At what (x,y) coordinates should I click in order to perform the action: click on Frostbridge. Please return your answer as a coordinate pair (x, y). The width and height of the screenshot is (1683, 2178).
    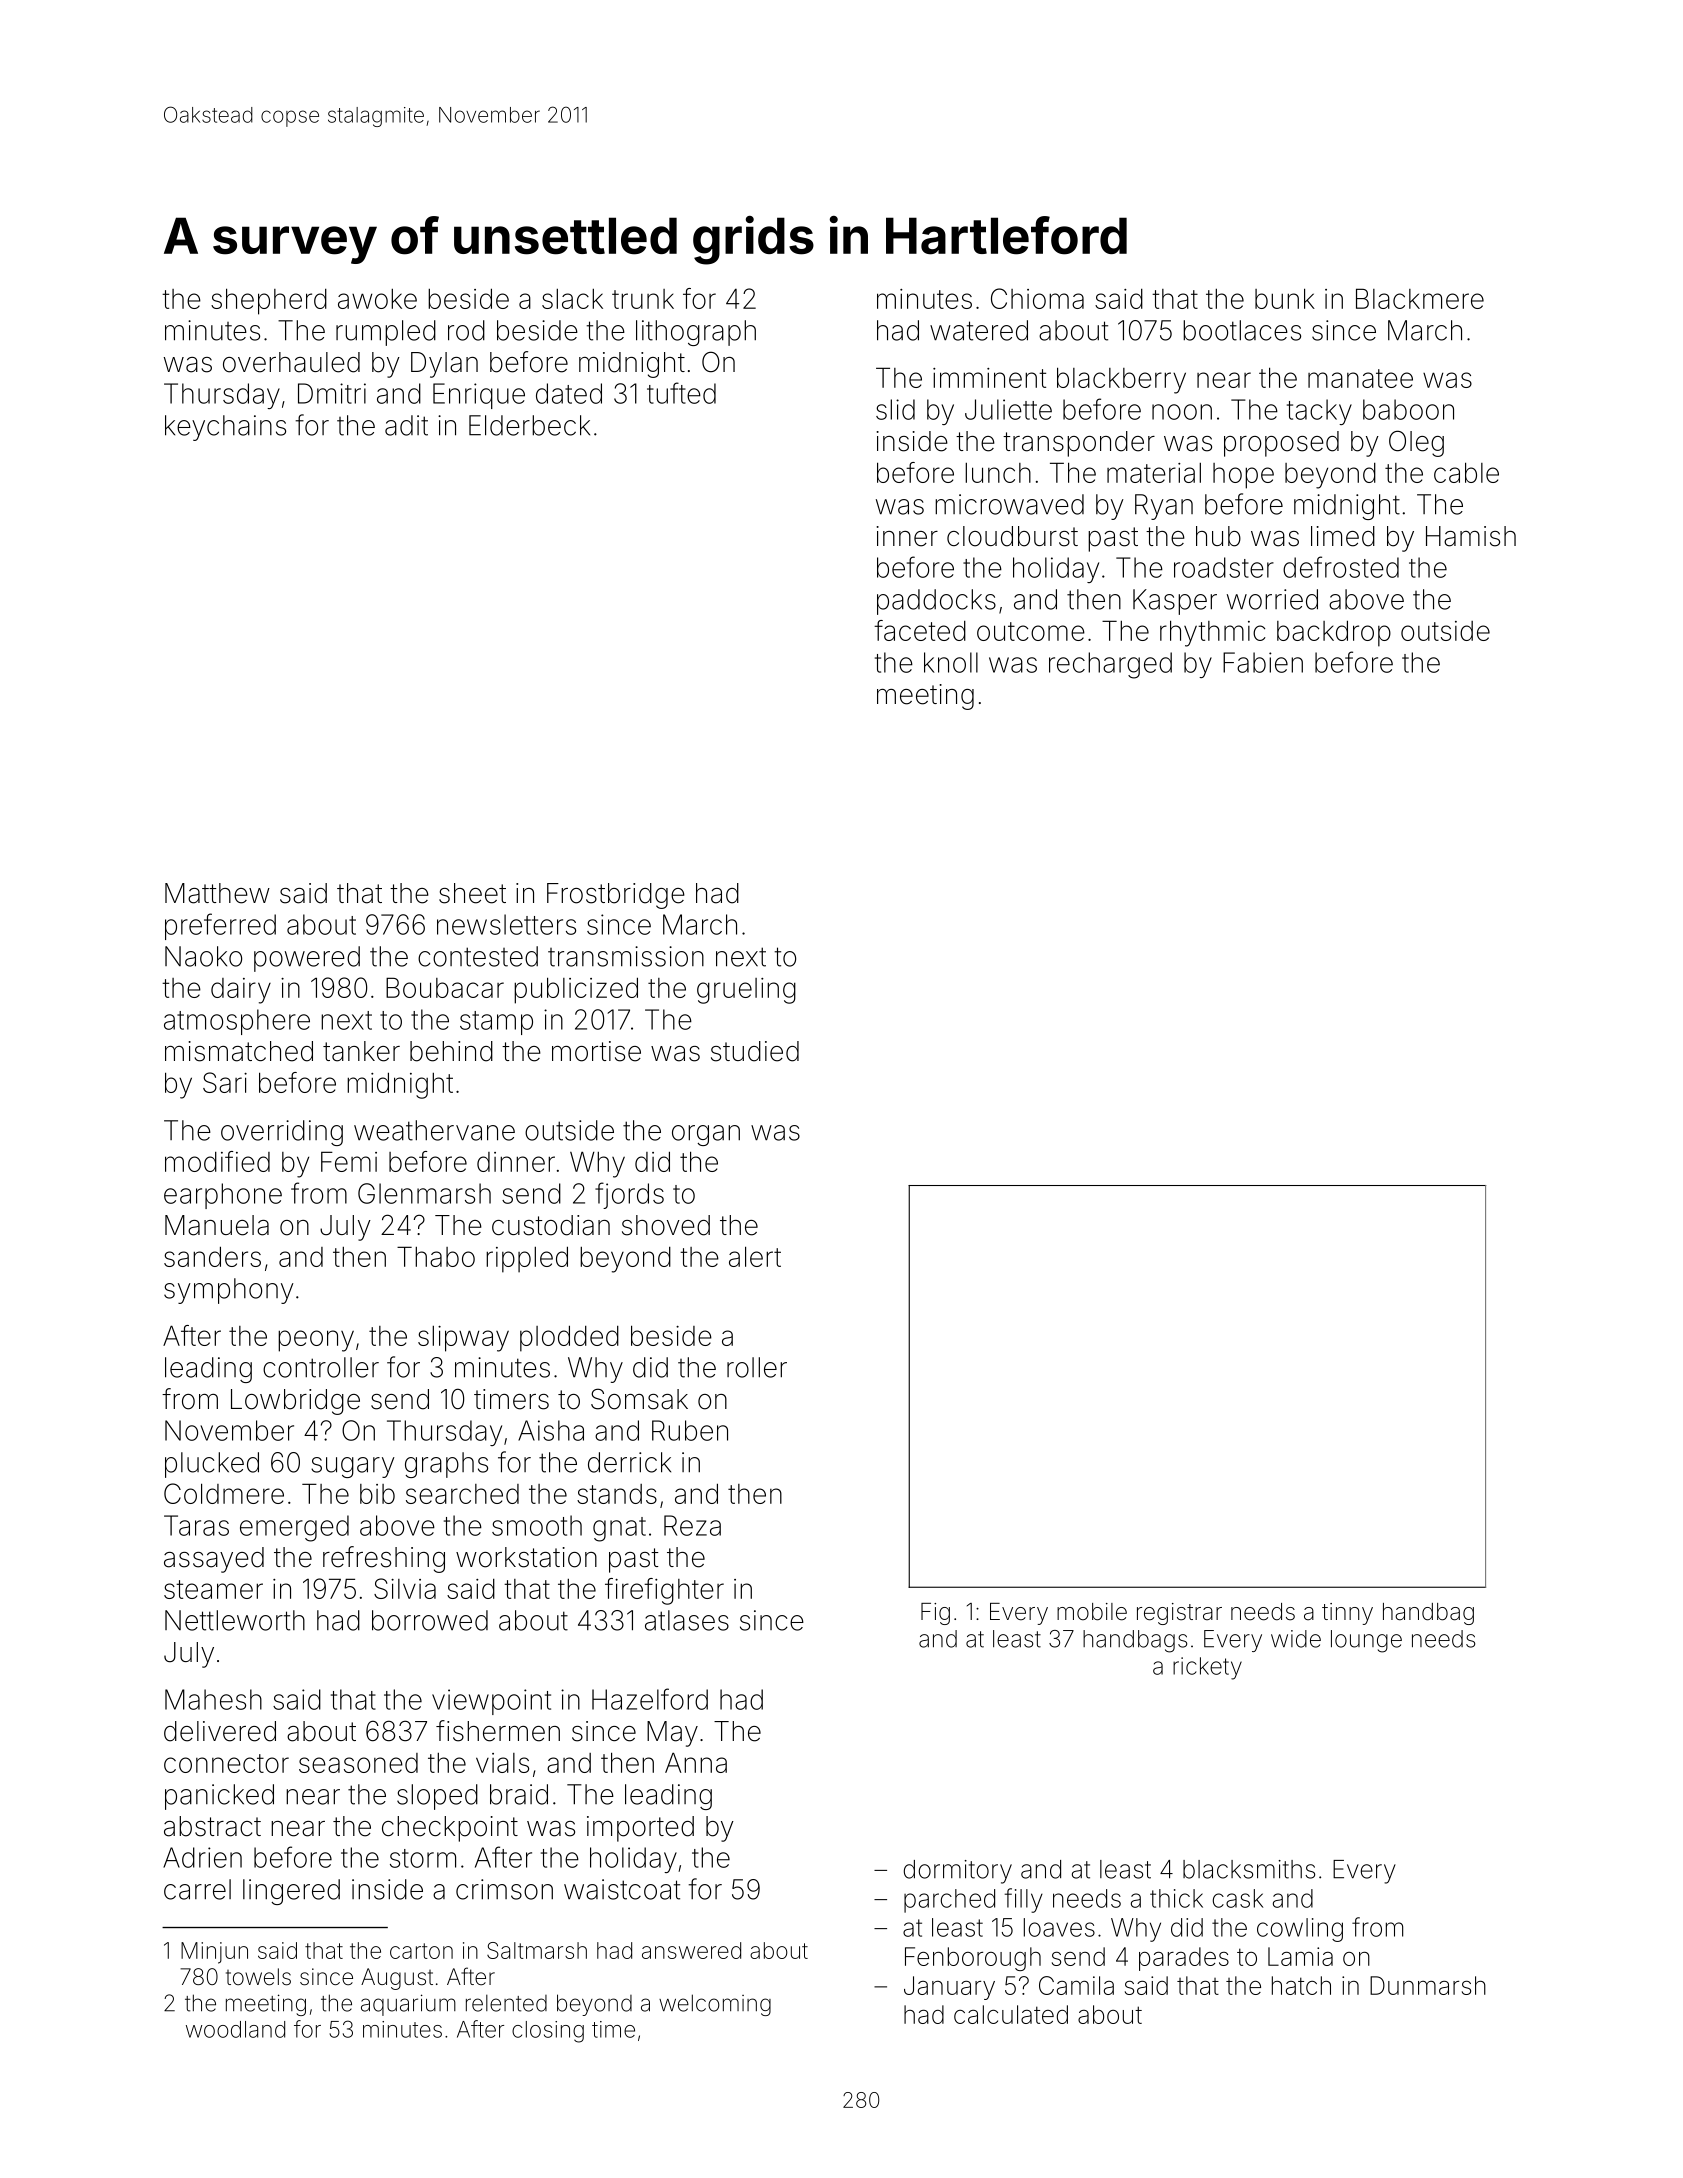
    Looking at the image, I should click on (616, 896).
